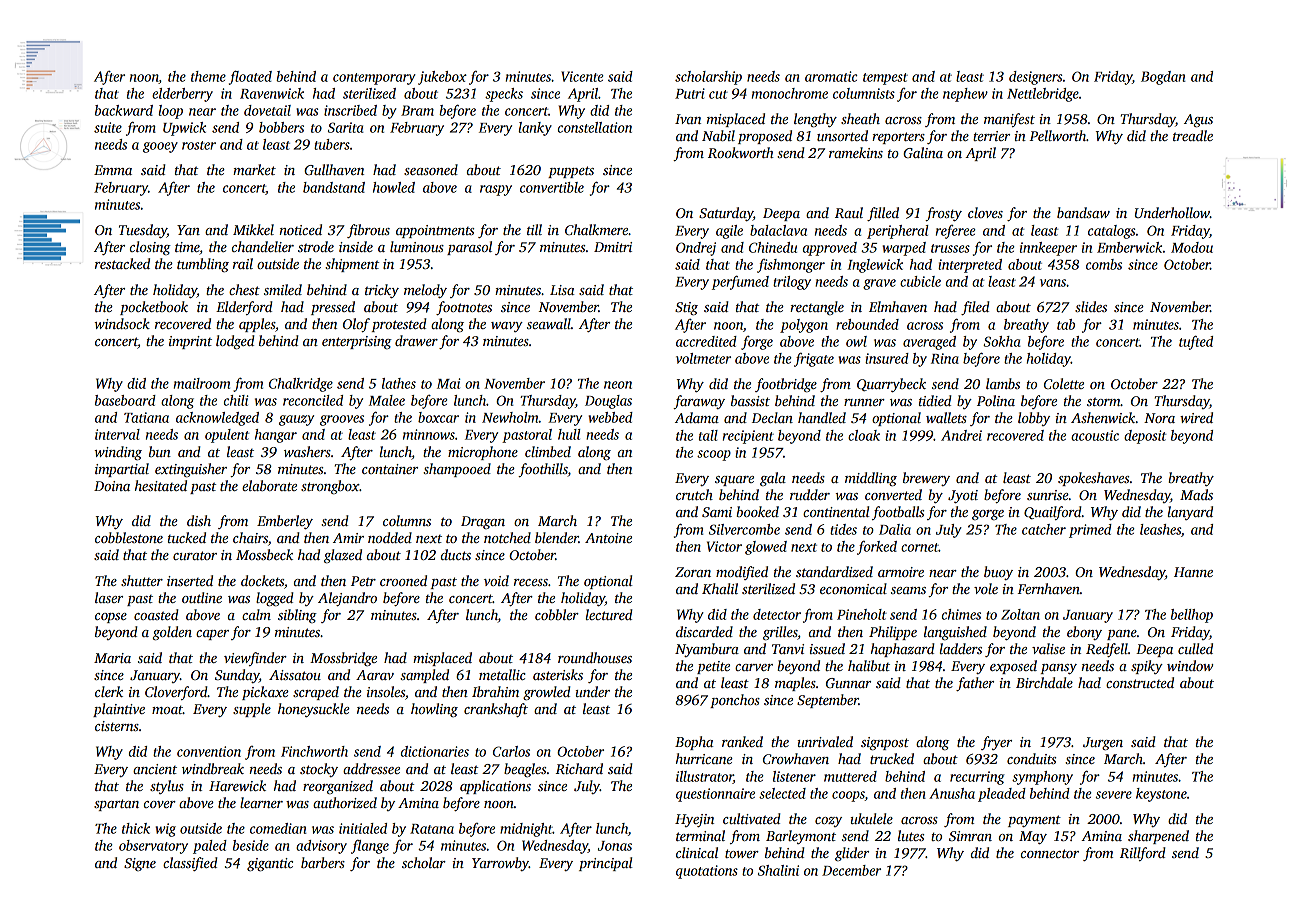 The width and height of the screenshot is (1308, 924). What do you see at coordinates (357, 342) in the screenshot?
I see `enterprising` at bounding box center [357, 342].
